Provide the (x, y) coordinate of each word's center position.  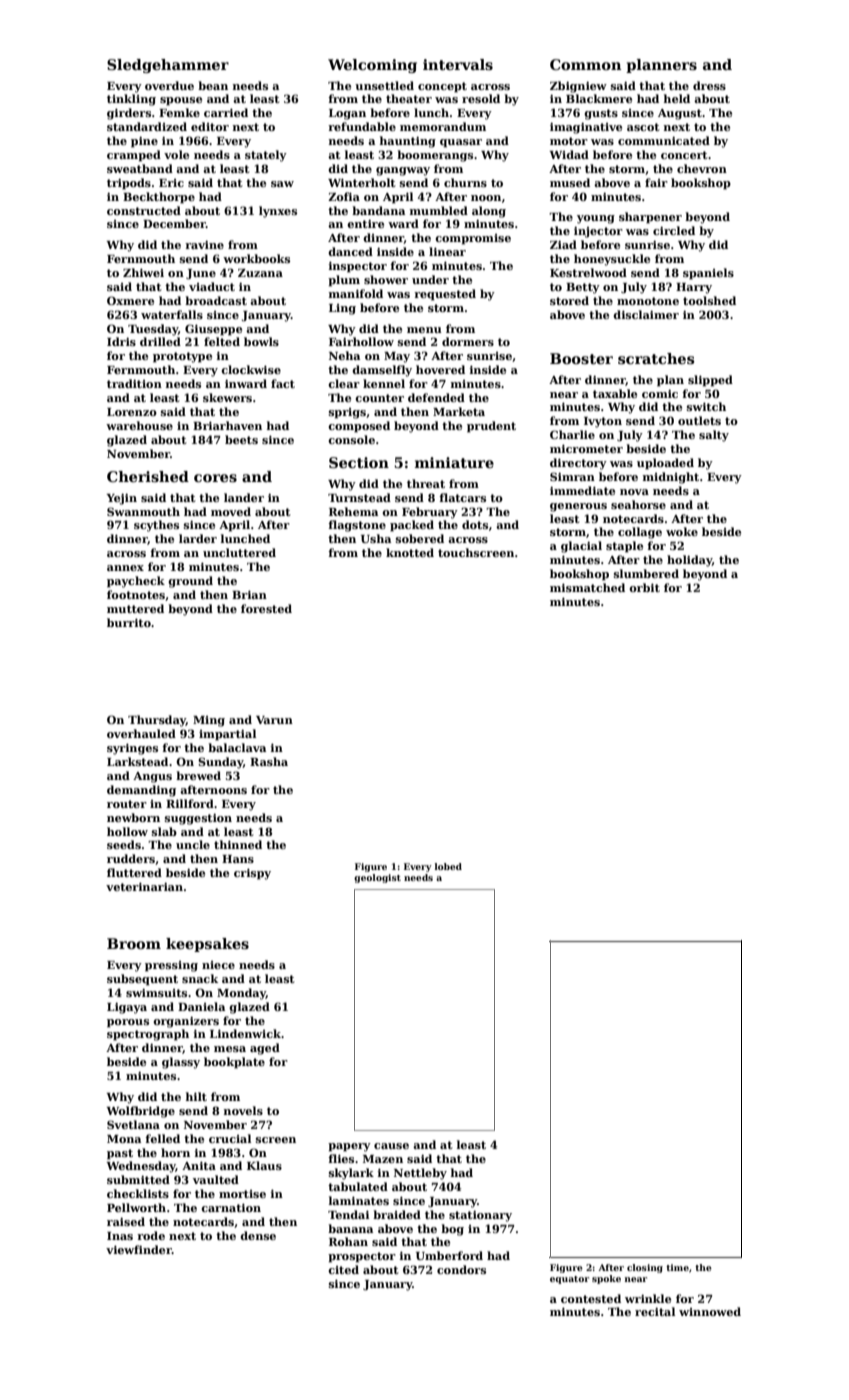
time (677, 1267)
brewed (198, 775)
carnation (231, 1207)
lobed (448, 866)
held (677, 98)
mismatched (587, 587)
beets (241, 439)
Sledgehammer (168, 66)
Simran (572, 476)
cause (391, 1146)
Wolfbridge (140, 1112)
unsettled (384, 85)
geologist (377, 878)
